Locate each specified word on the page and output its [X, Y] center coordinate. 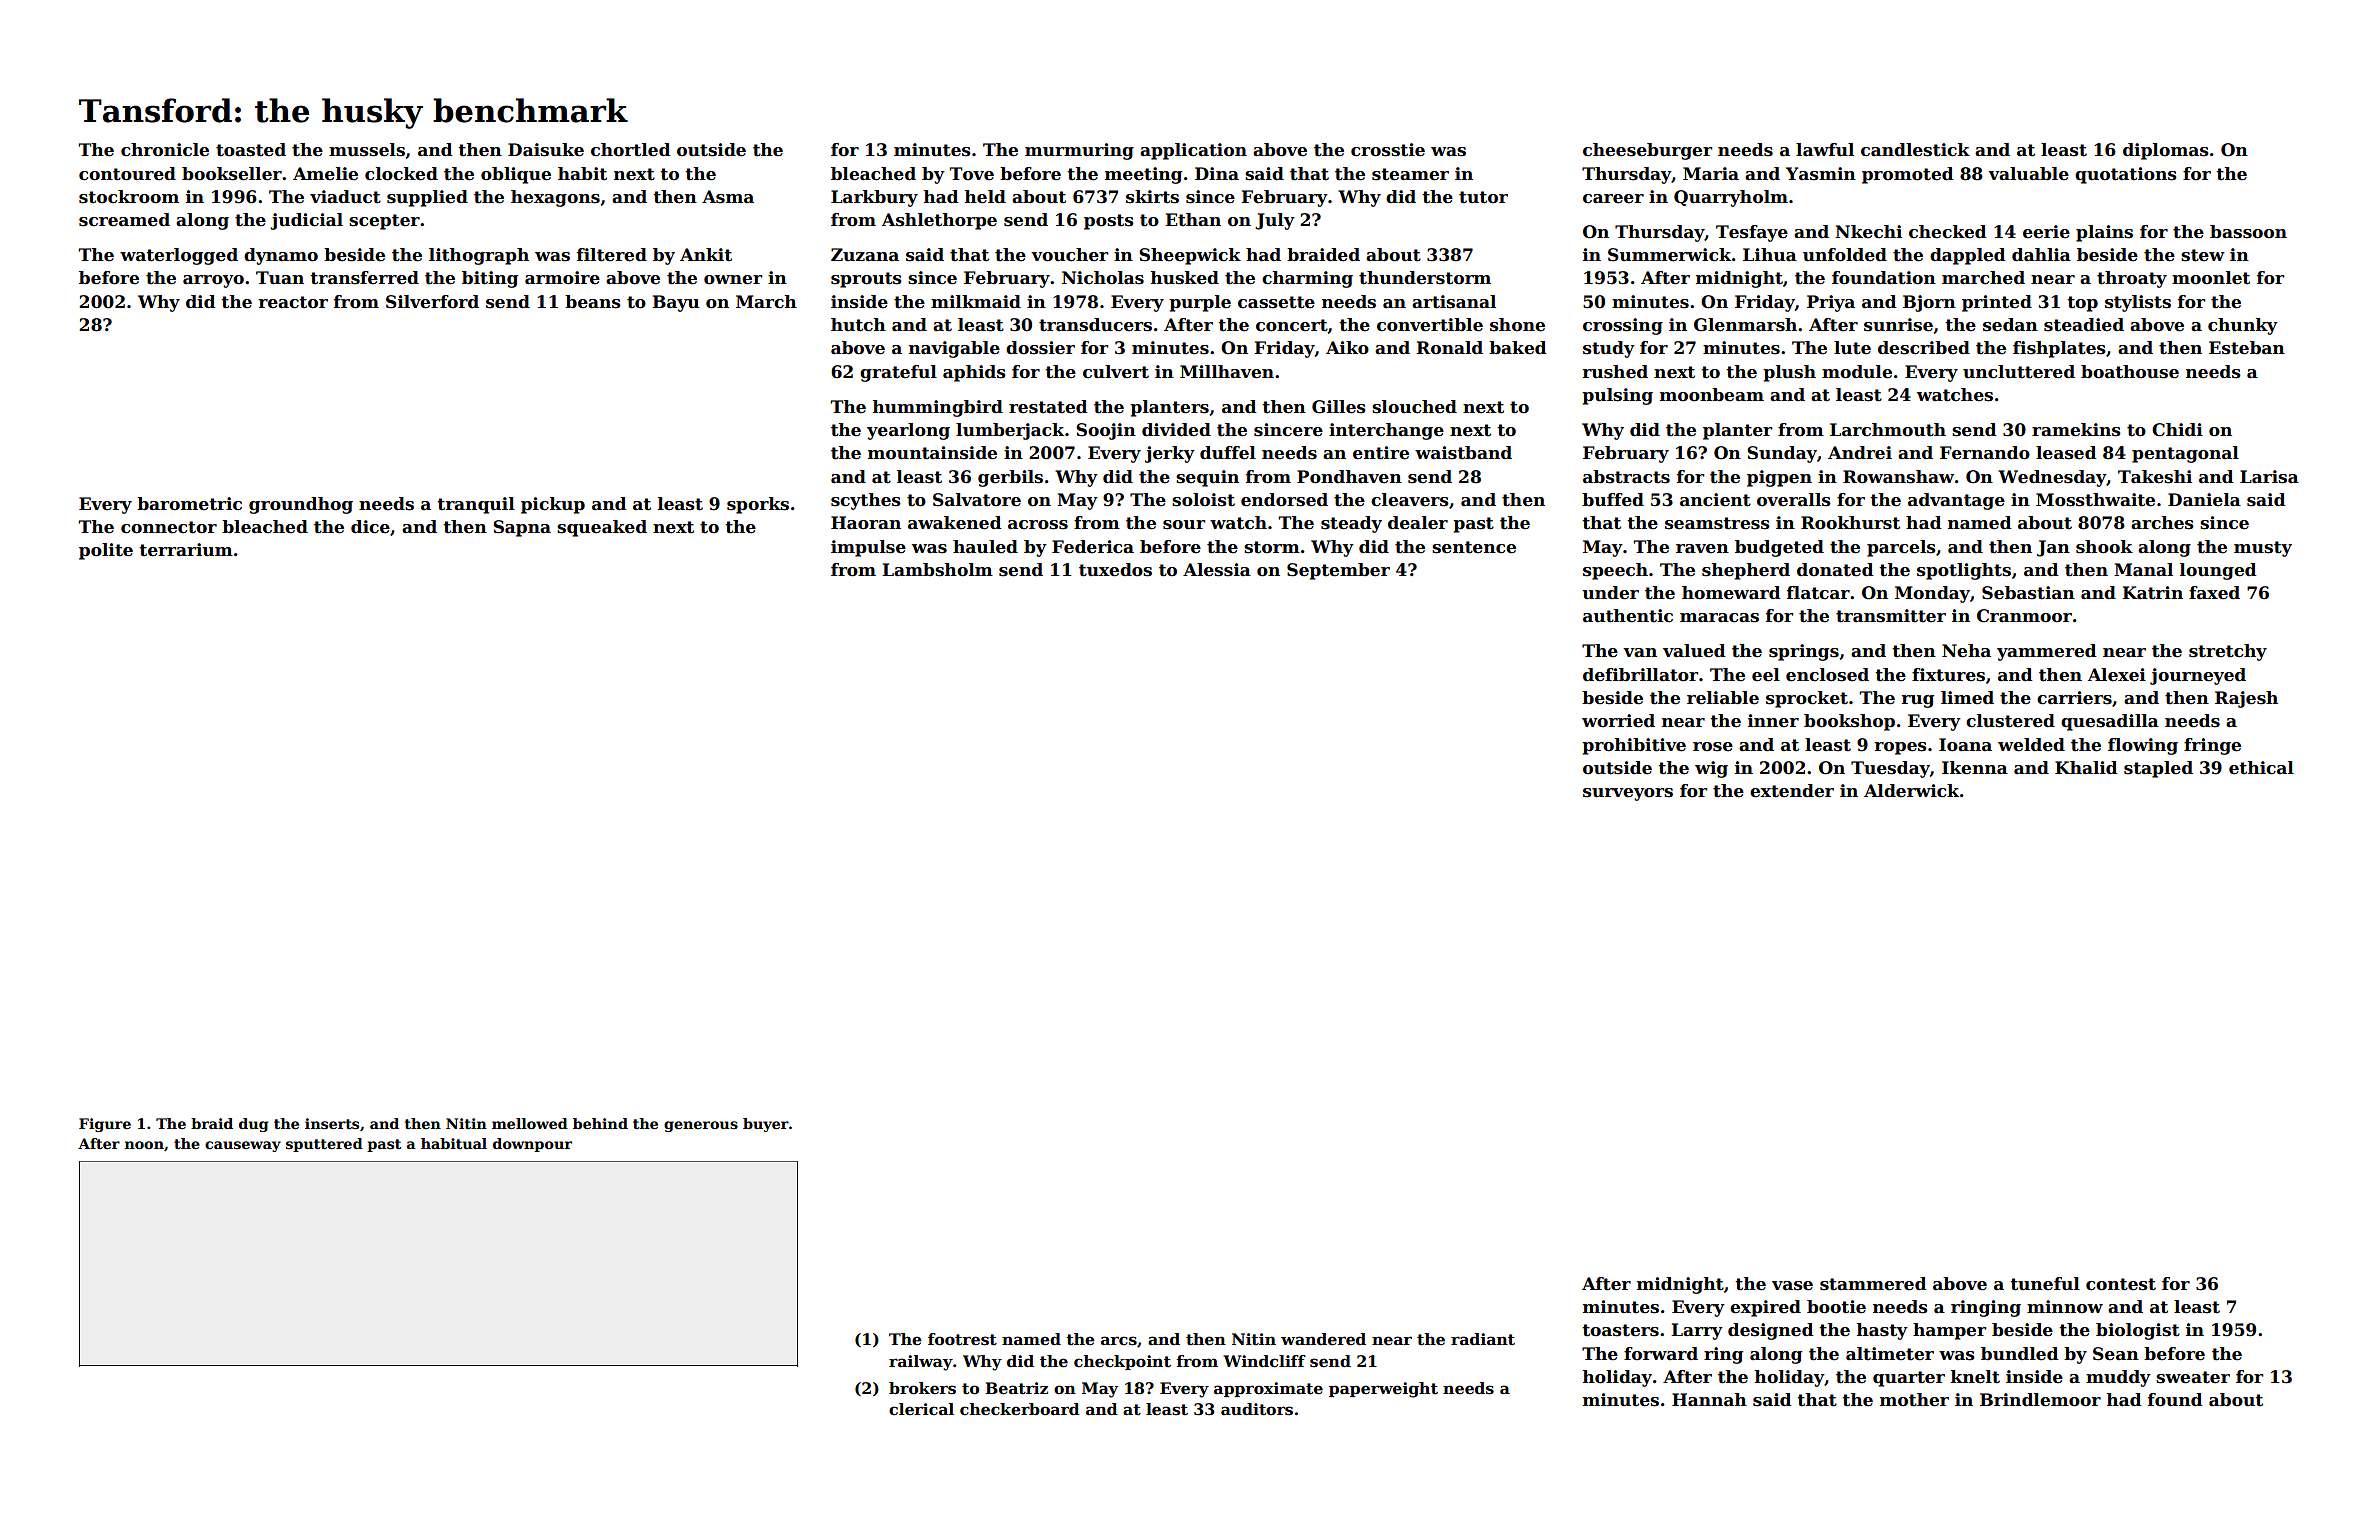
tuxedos [1115, 570]
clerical [921, 1409]
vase [1792, 1286]
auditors [1257, 1409]
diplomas [2166, 151]
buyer [766, 1125]
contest [2121, 1284]
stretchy [2228, 652]
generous [701, 1126]
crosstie [1388, 150]
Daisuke [546, 150]
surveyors [1628, 794]
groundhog [301, 505]
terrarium [186, 550]
